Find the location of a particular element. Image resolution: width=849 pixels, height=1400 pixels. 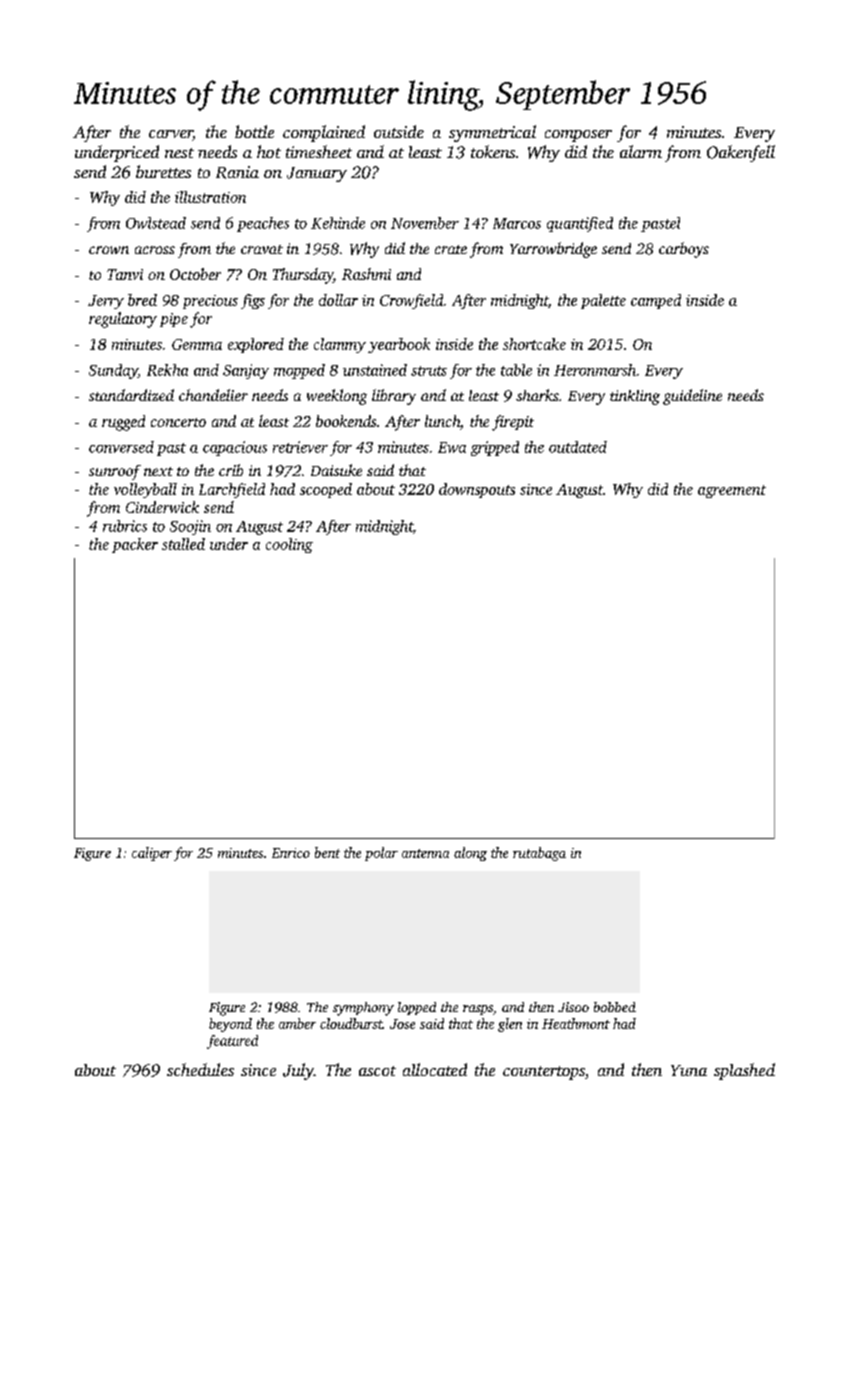

beyond is located at coordinates (230, 1025).
